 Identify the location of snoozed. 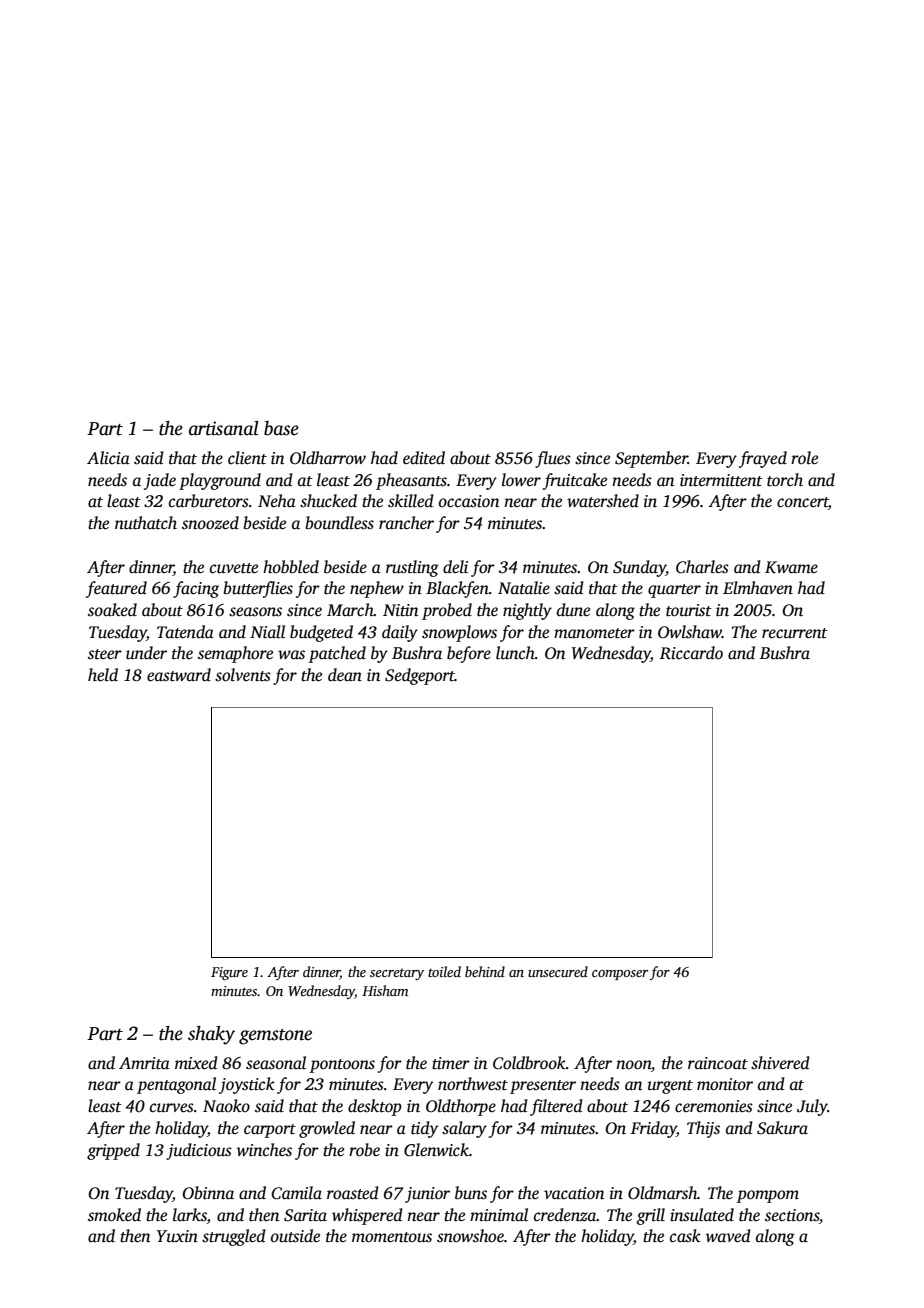
(210, 523).
